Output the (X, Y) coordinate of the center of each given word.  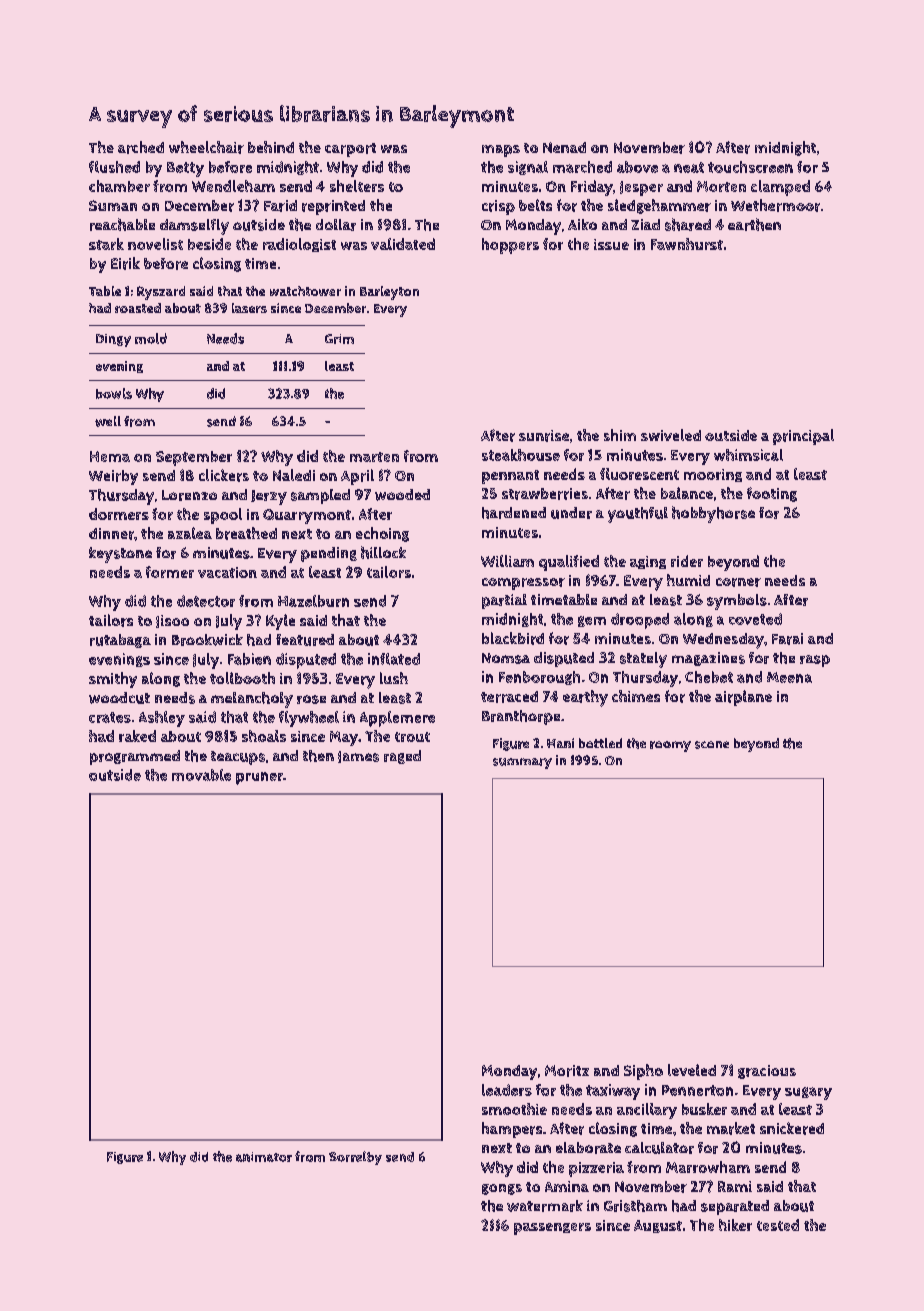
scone (712, 745)
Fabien (249, 659)
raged (402, 757)
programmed (135, 757)
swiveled (671, 435)
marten (374, 457)
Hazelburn (313, 601)
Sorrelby (355, 1158)
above (637, 167)
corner (738, 582)
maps (501, 151)
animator (264, 1157)
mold (151, 338)
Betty (185, 169)
